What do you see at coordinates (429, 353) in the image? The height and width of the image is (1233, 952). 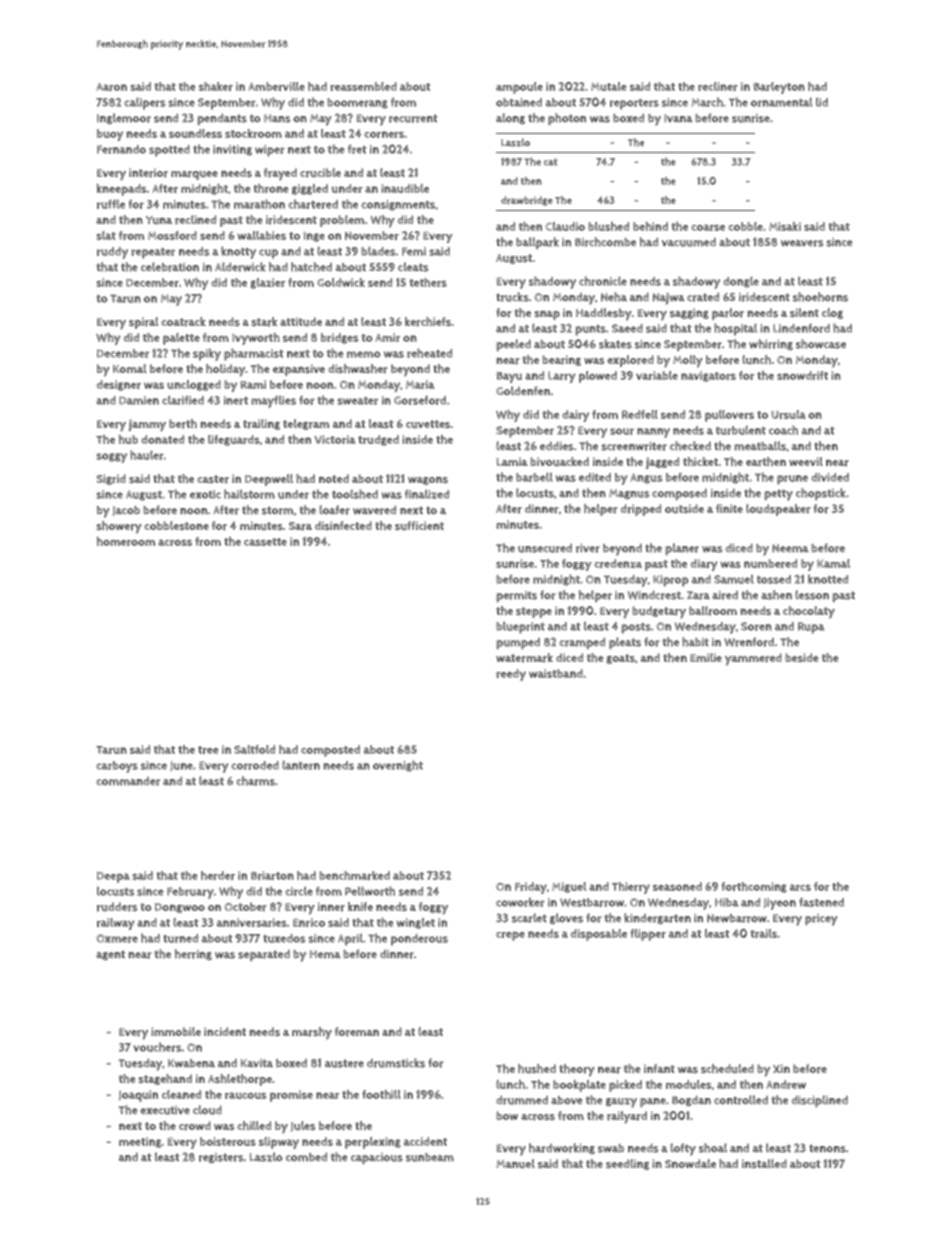 I see `reheated` at bounding box center [429, 353].
